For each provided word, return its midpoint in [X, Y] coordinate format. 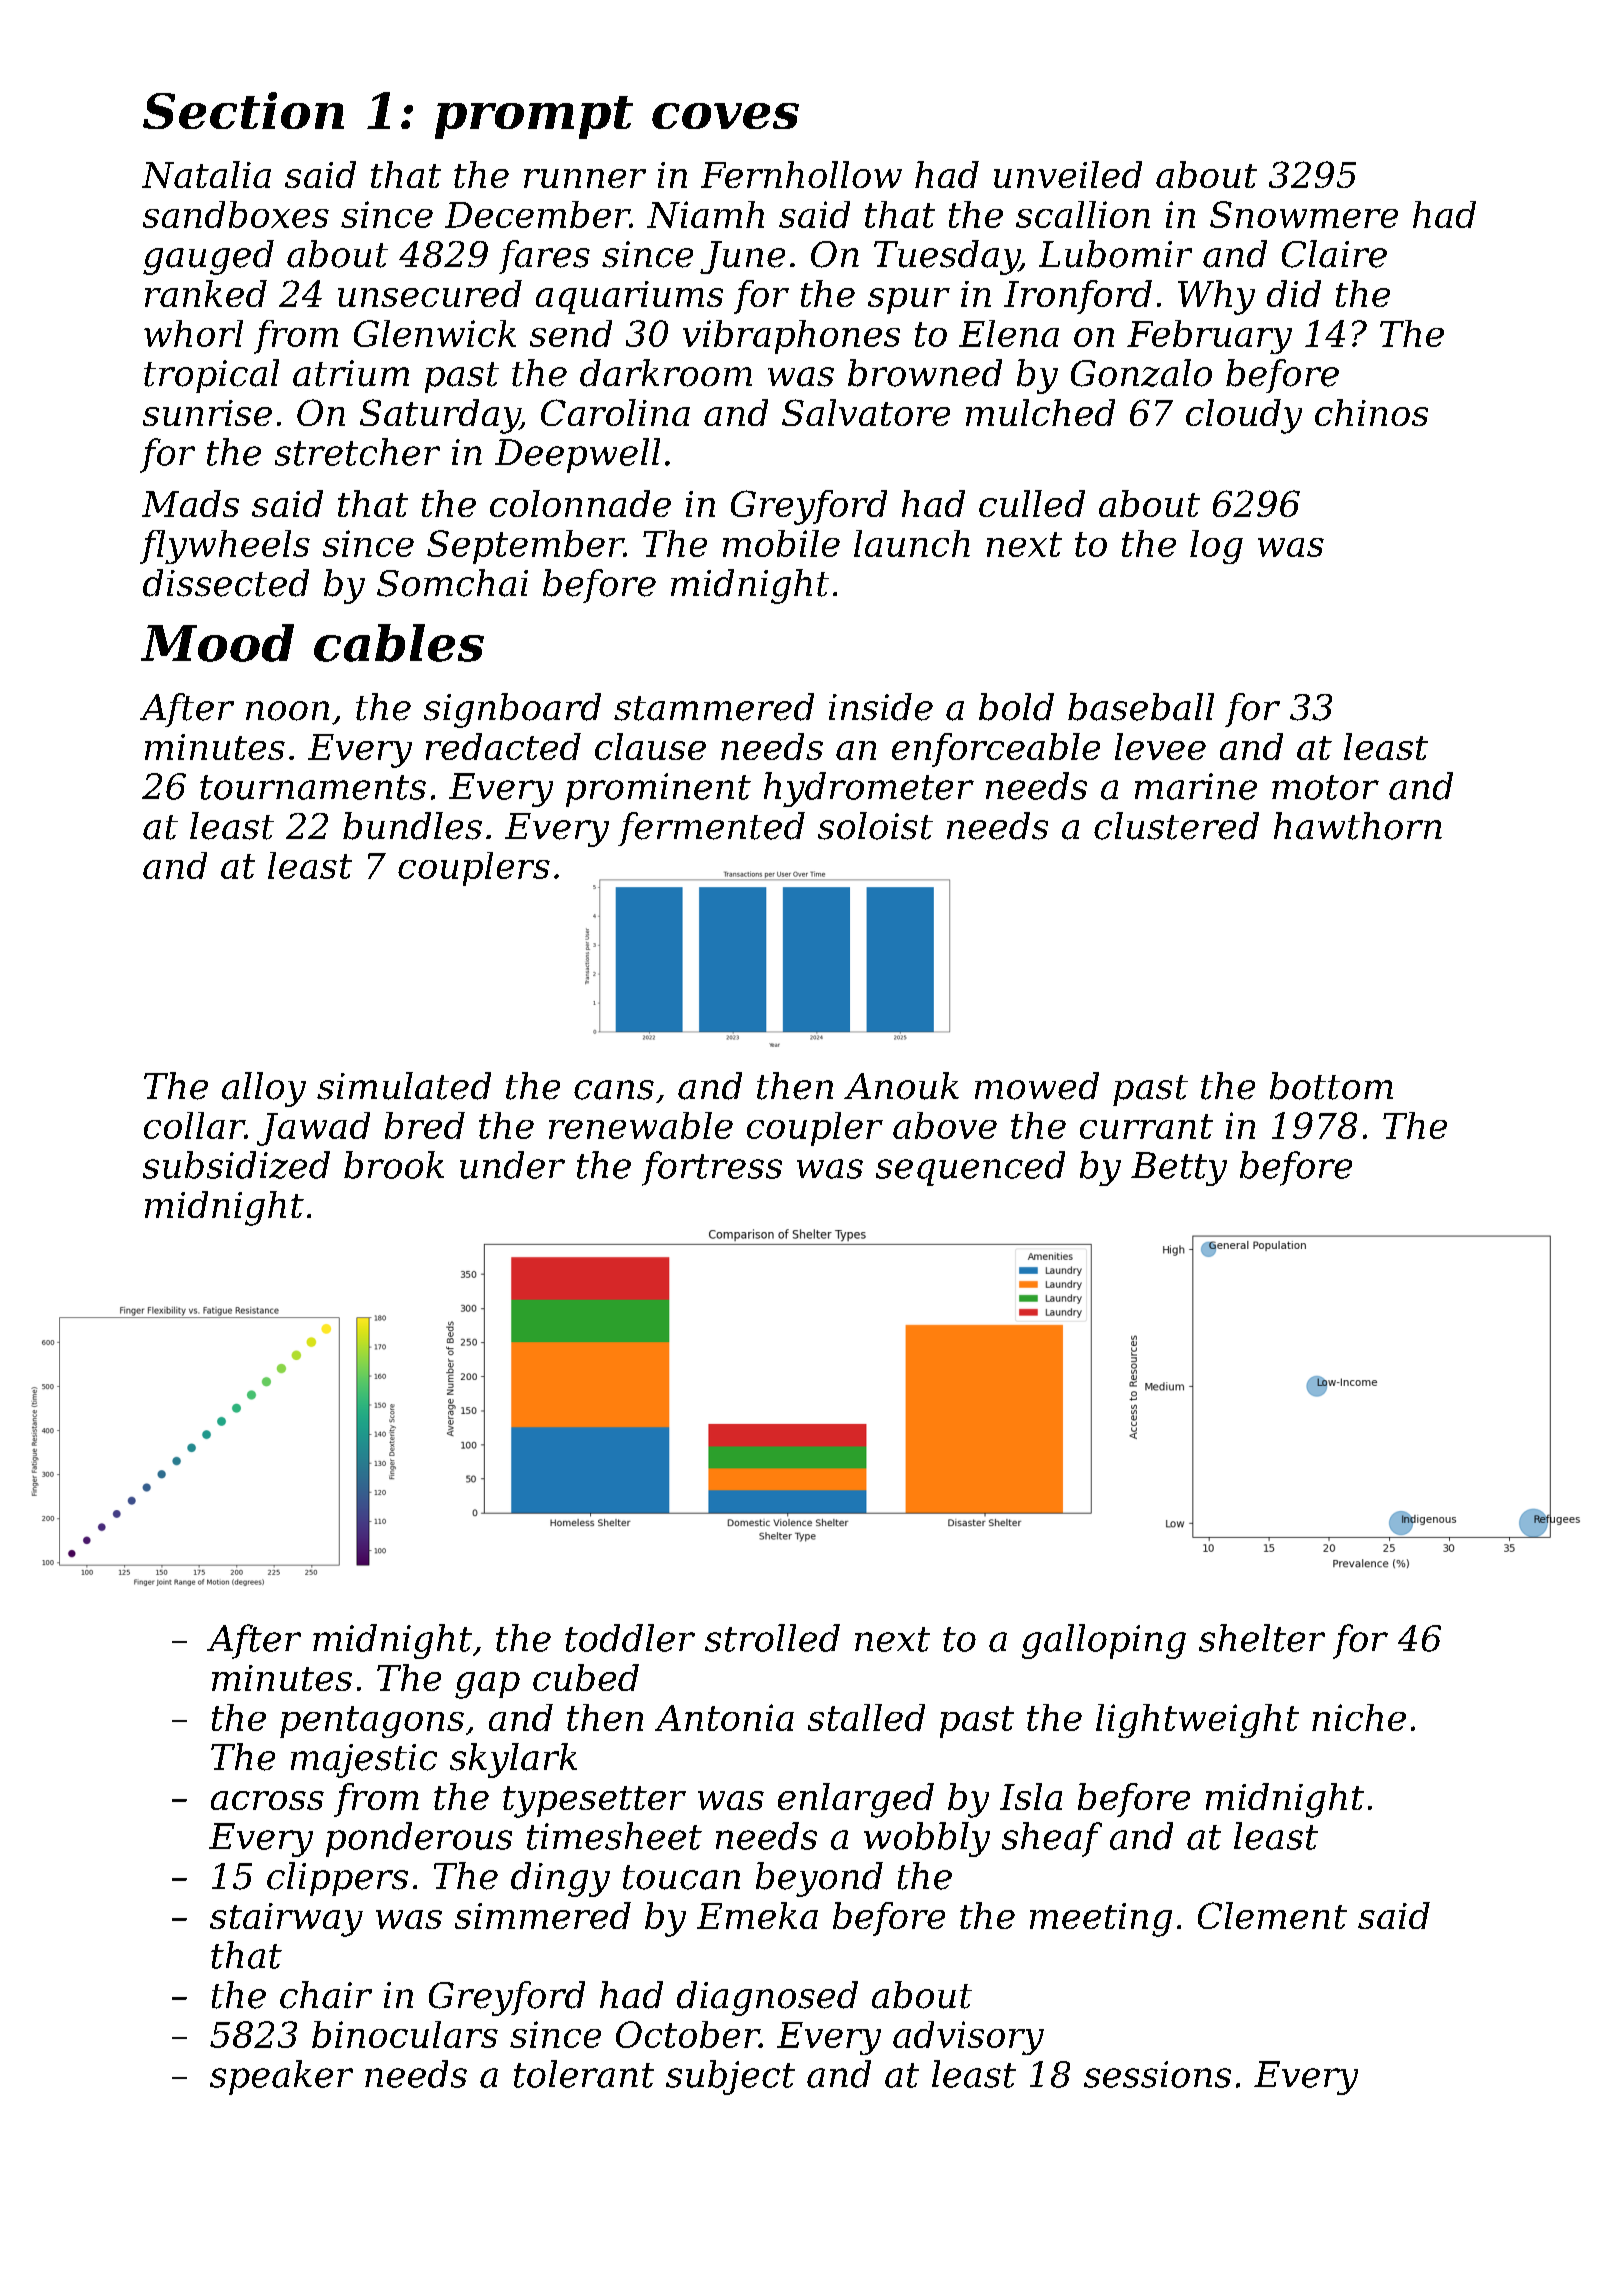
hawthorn [1358, 826]
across [267, 1800]
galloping [1104, 1641]
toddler [630, 1638]
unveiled [1068, 174]
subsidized [236, 1165]
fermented [711, 829]
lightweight [1197, 1721]
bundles [412, 826]
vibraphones [791, 337]
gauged [208, 257]
